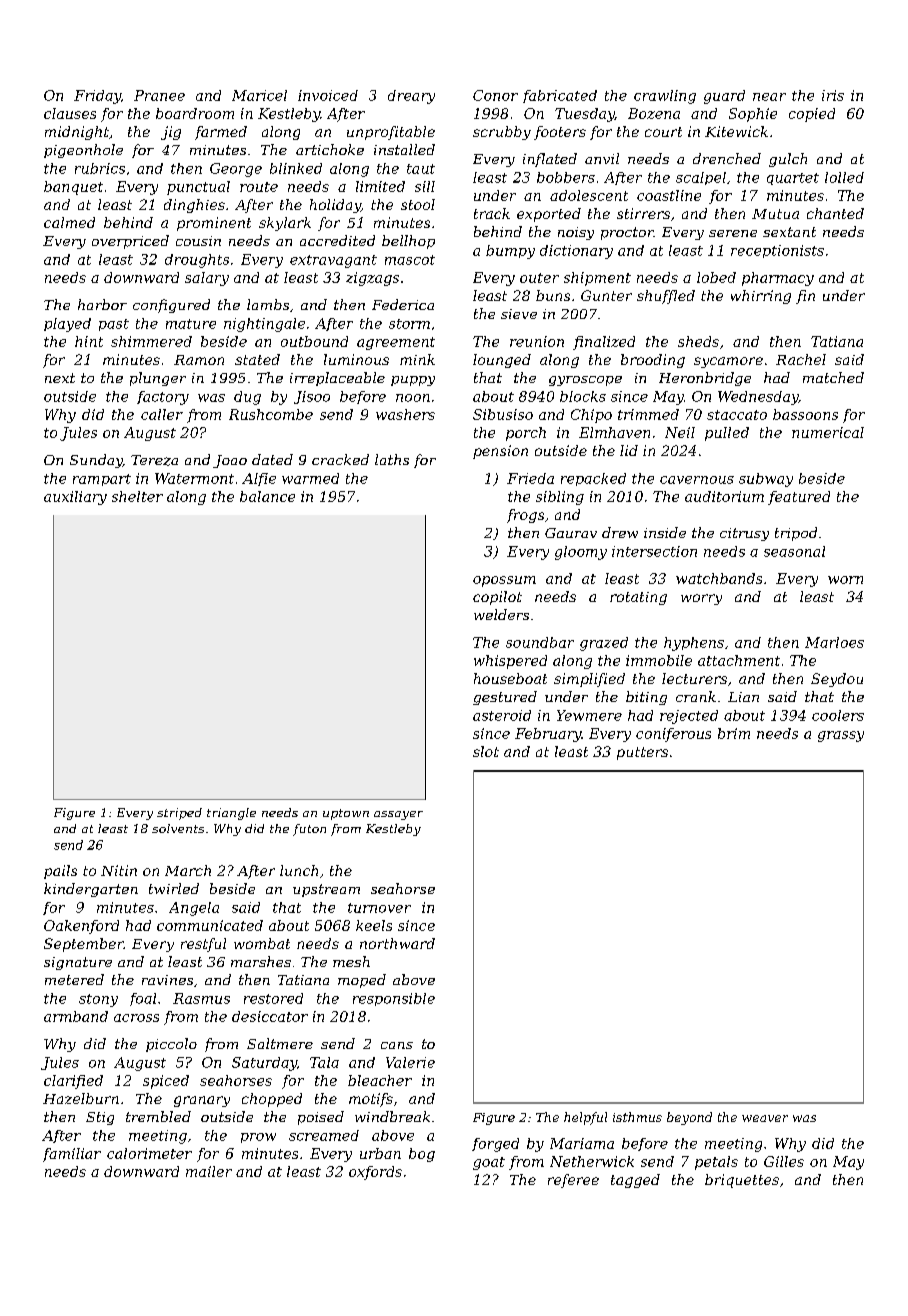 This document has height=1316, width=908. What do you see at coordinates (405, 414) in the document?
I see `washers` at bounding box center [405, 414].
